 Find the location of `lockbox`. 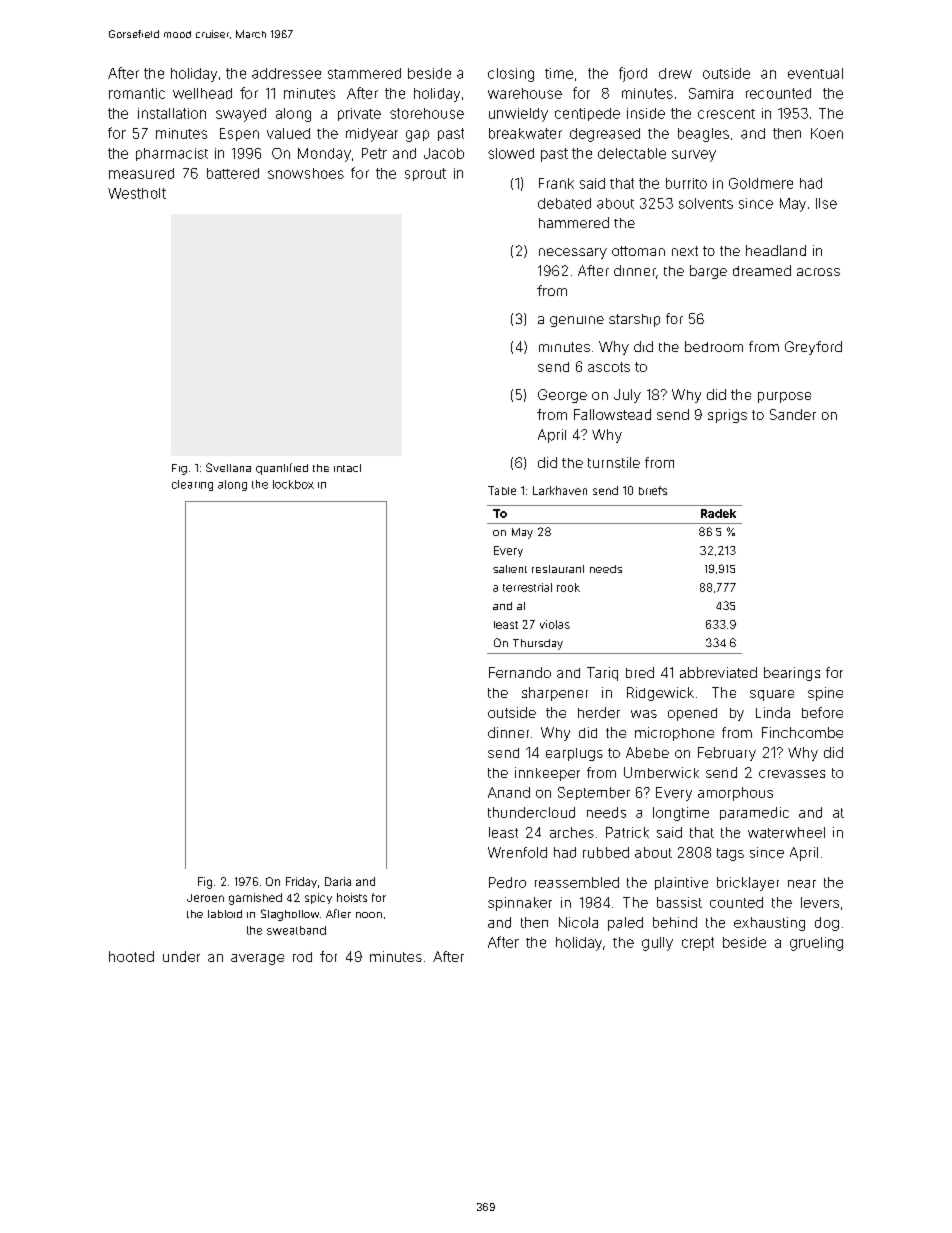

lockbox is located at coordinates (293, 484).
